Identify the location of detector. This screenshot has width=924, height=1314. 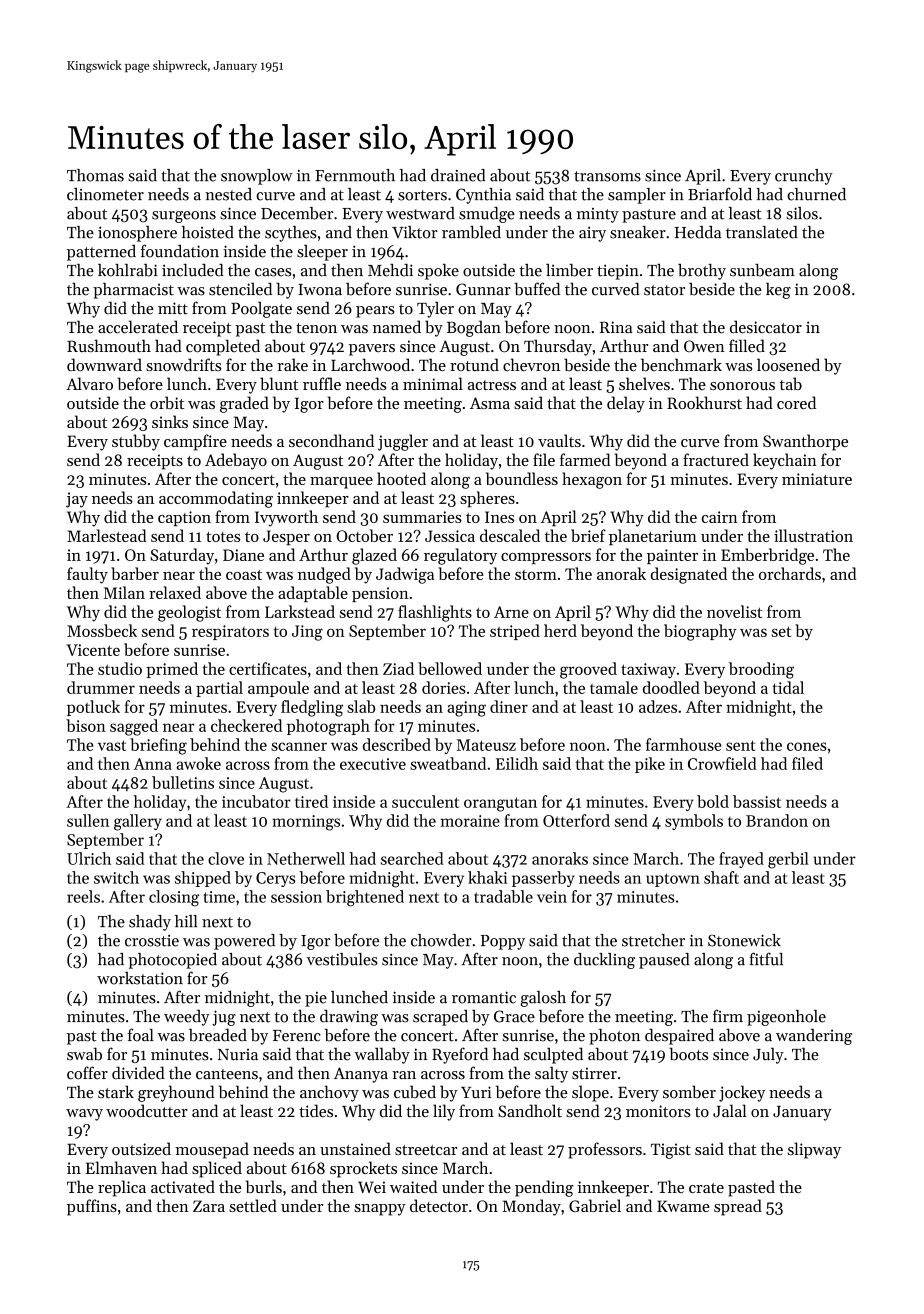
(439, 1205).
